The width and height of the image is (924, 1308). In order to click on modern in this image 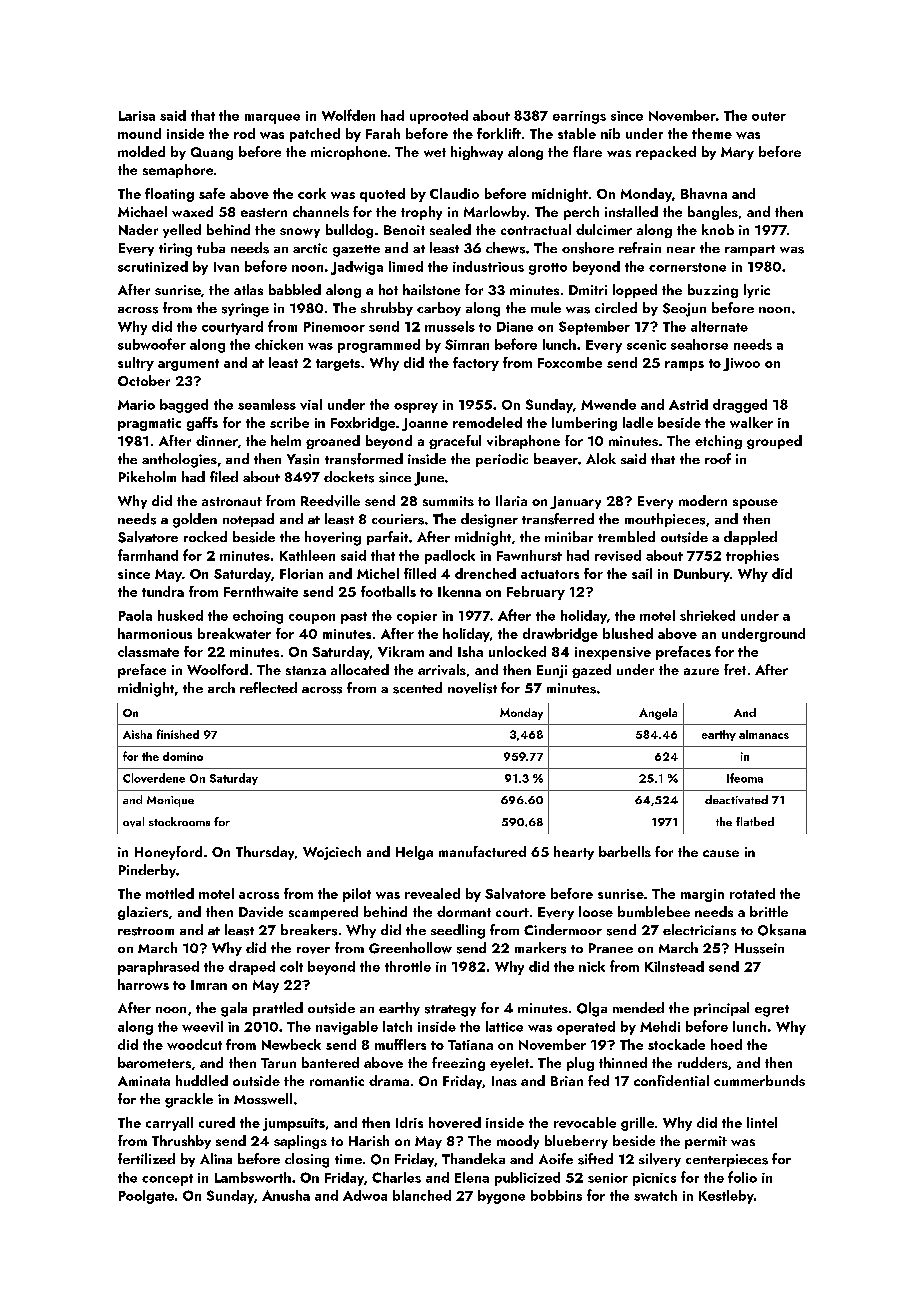, I will do `click(703, 500)`.
